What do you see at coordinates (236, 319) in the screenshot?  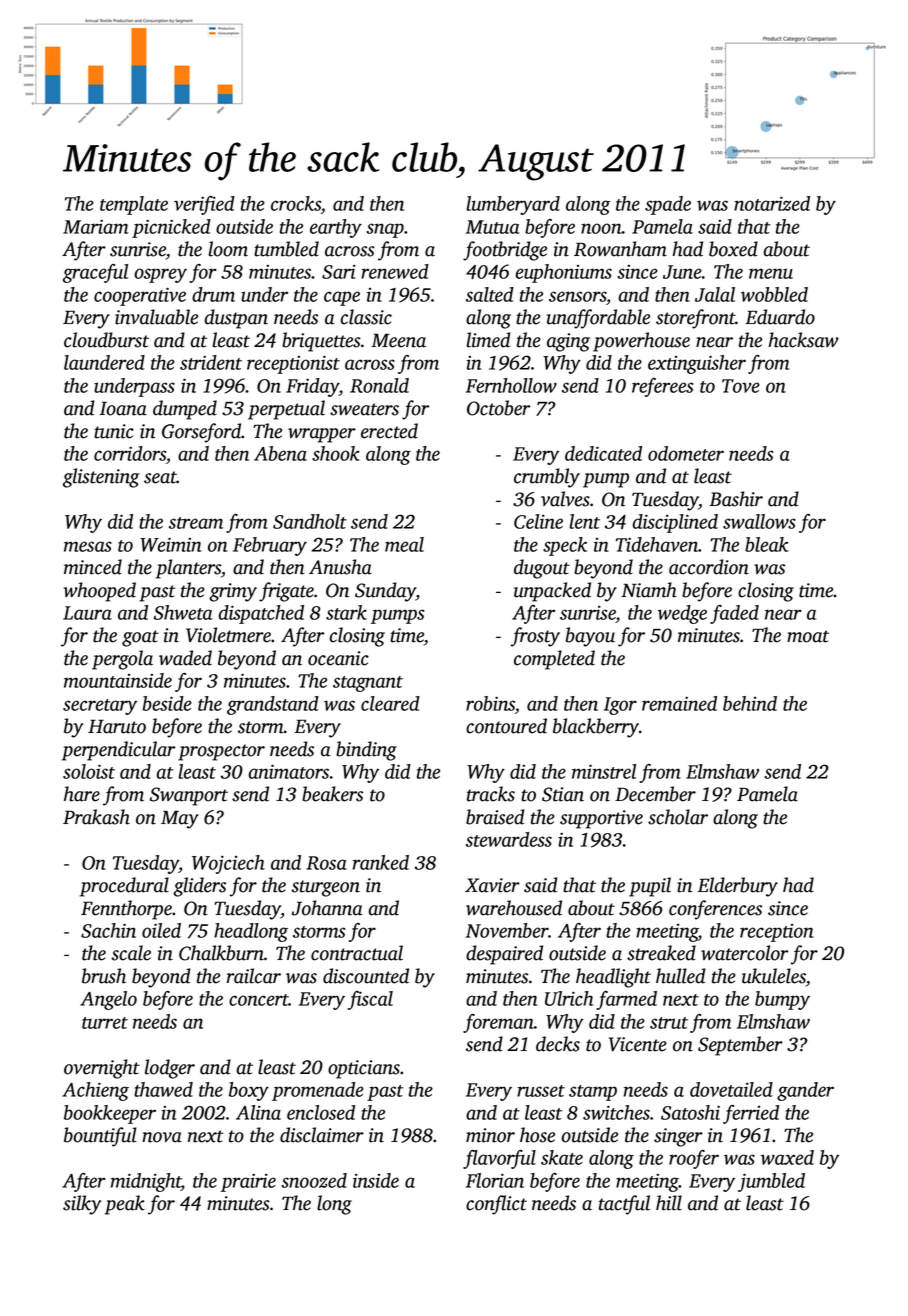 I see `dustpan` at bounding box center [236, 319].
